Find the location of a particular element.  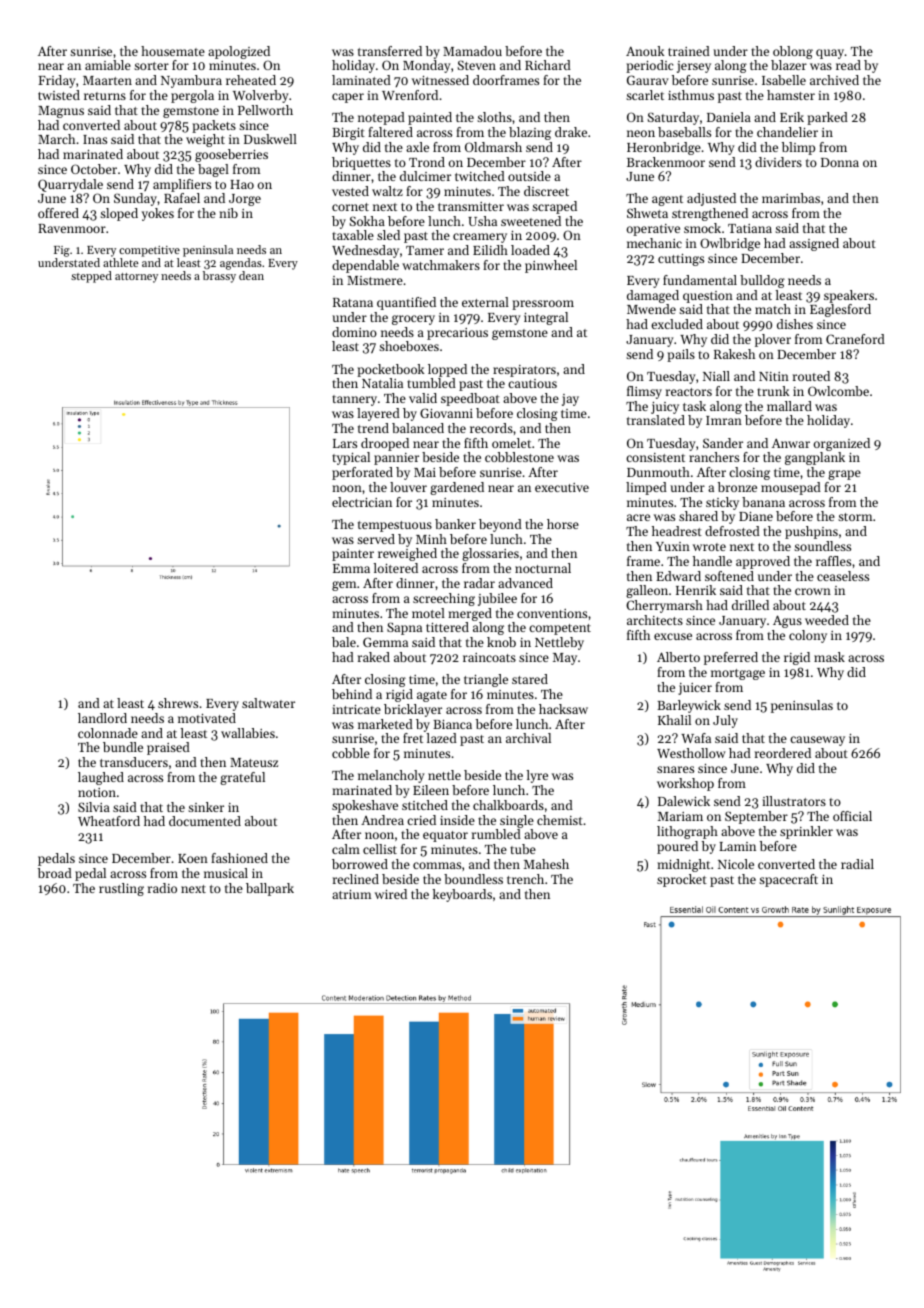

radio is located at coordinates (162, 888).
